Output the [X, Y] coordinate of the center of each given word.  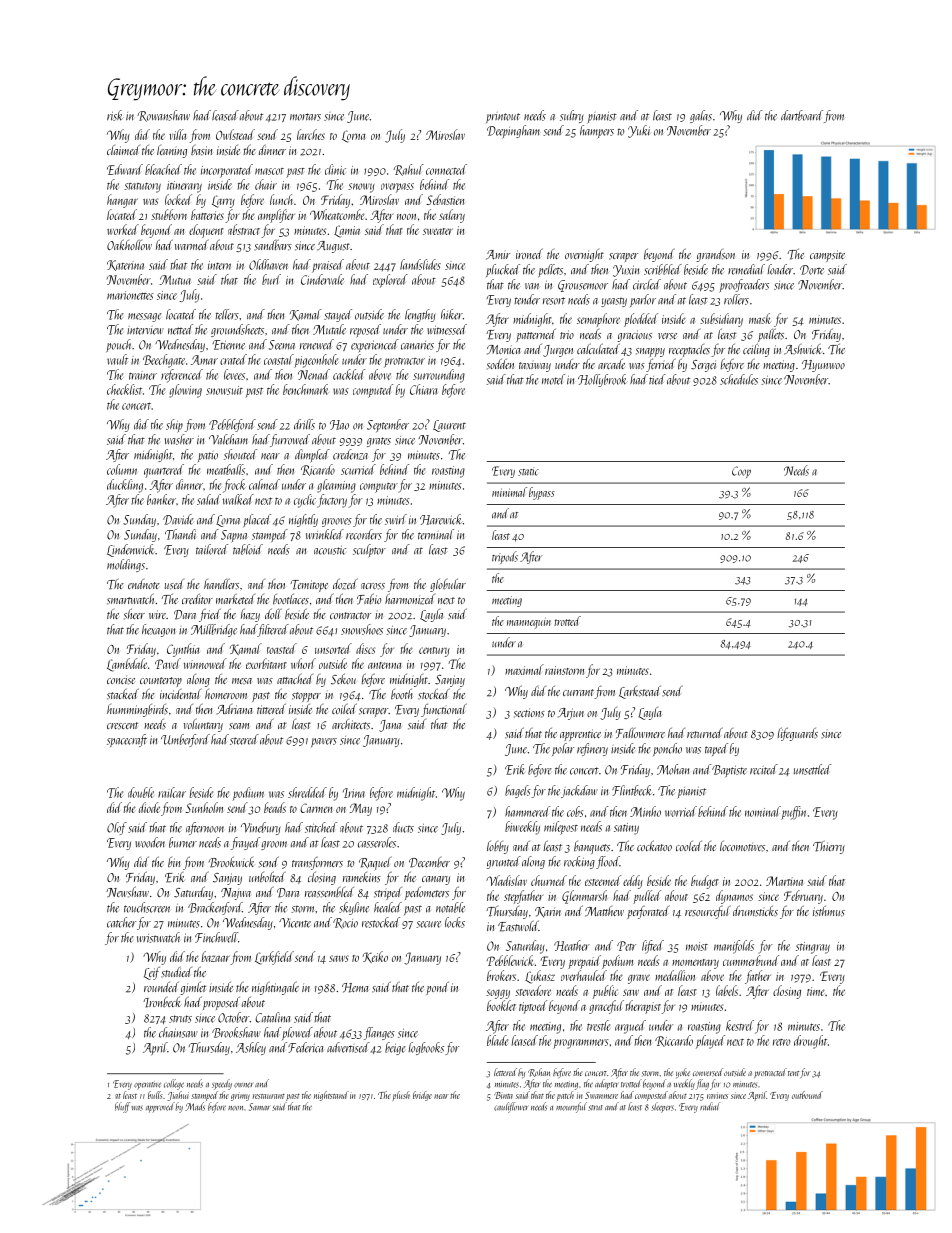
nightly [303, 520]
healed [388, 907]
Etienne [229, 345]
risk [115, 115]
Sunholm [204, 807]
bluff [122, 1107]
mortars [305, 117]
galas [701, 116]
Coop [741, 472]
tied [657, 379]
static [528, 471]
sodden [500, 364]
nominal [763, 811]
